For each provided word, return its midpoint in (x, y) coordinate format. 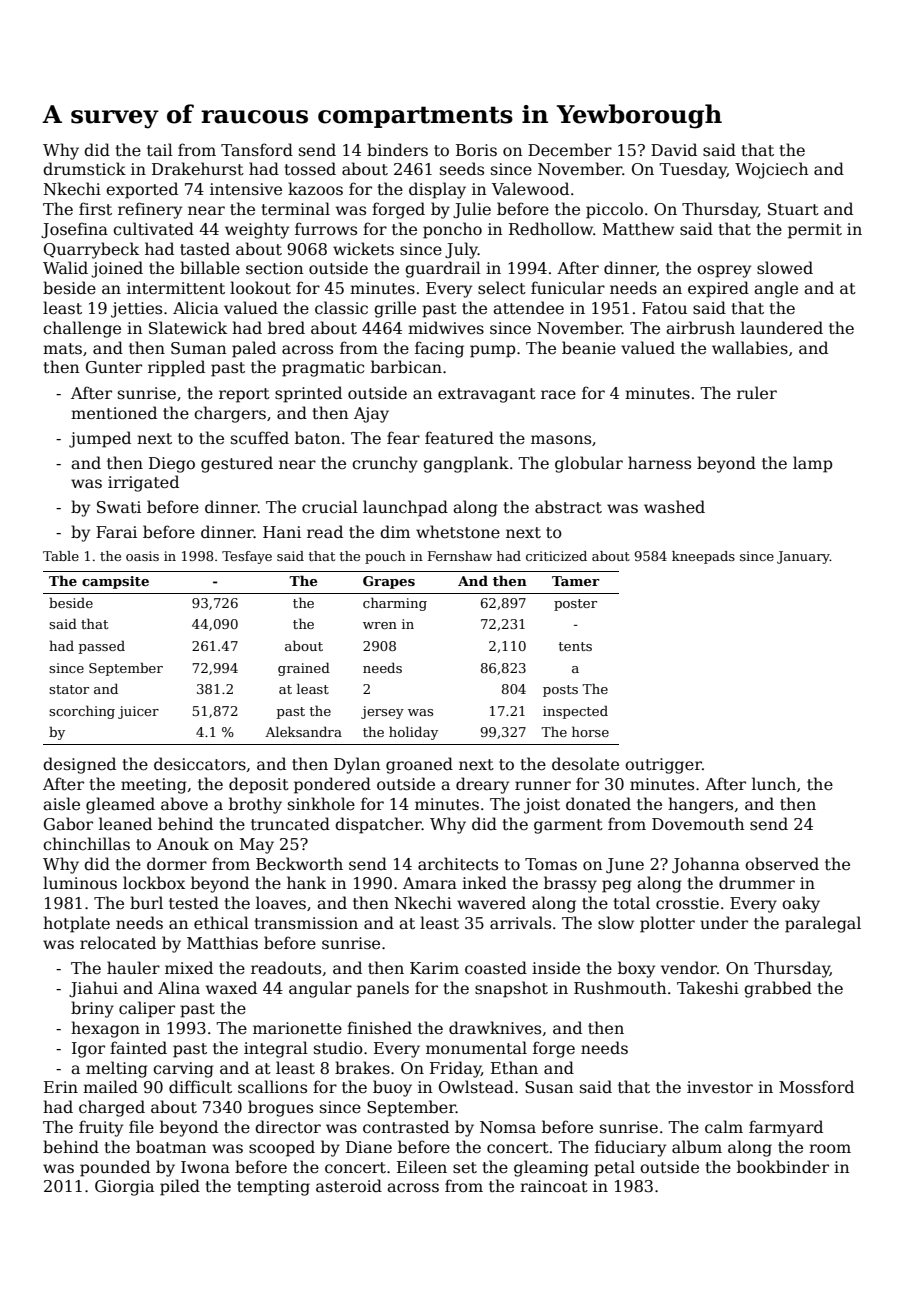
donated (598, 804)
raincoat (554, 1186)
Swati (119, 507)
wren (380, 625)
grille (395, 309)
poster (575, 605)
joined (117, 269)
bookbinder (783, 1167)
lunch (774, 783)
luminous (80, 883)
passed (102, 647)
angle (776, 289)
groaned (419, 765)
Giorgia (124, 1188)
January (803, 557)
